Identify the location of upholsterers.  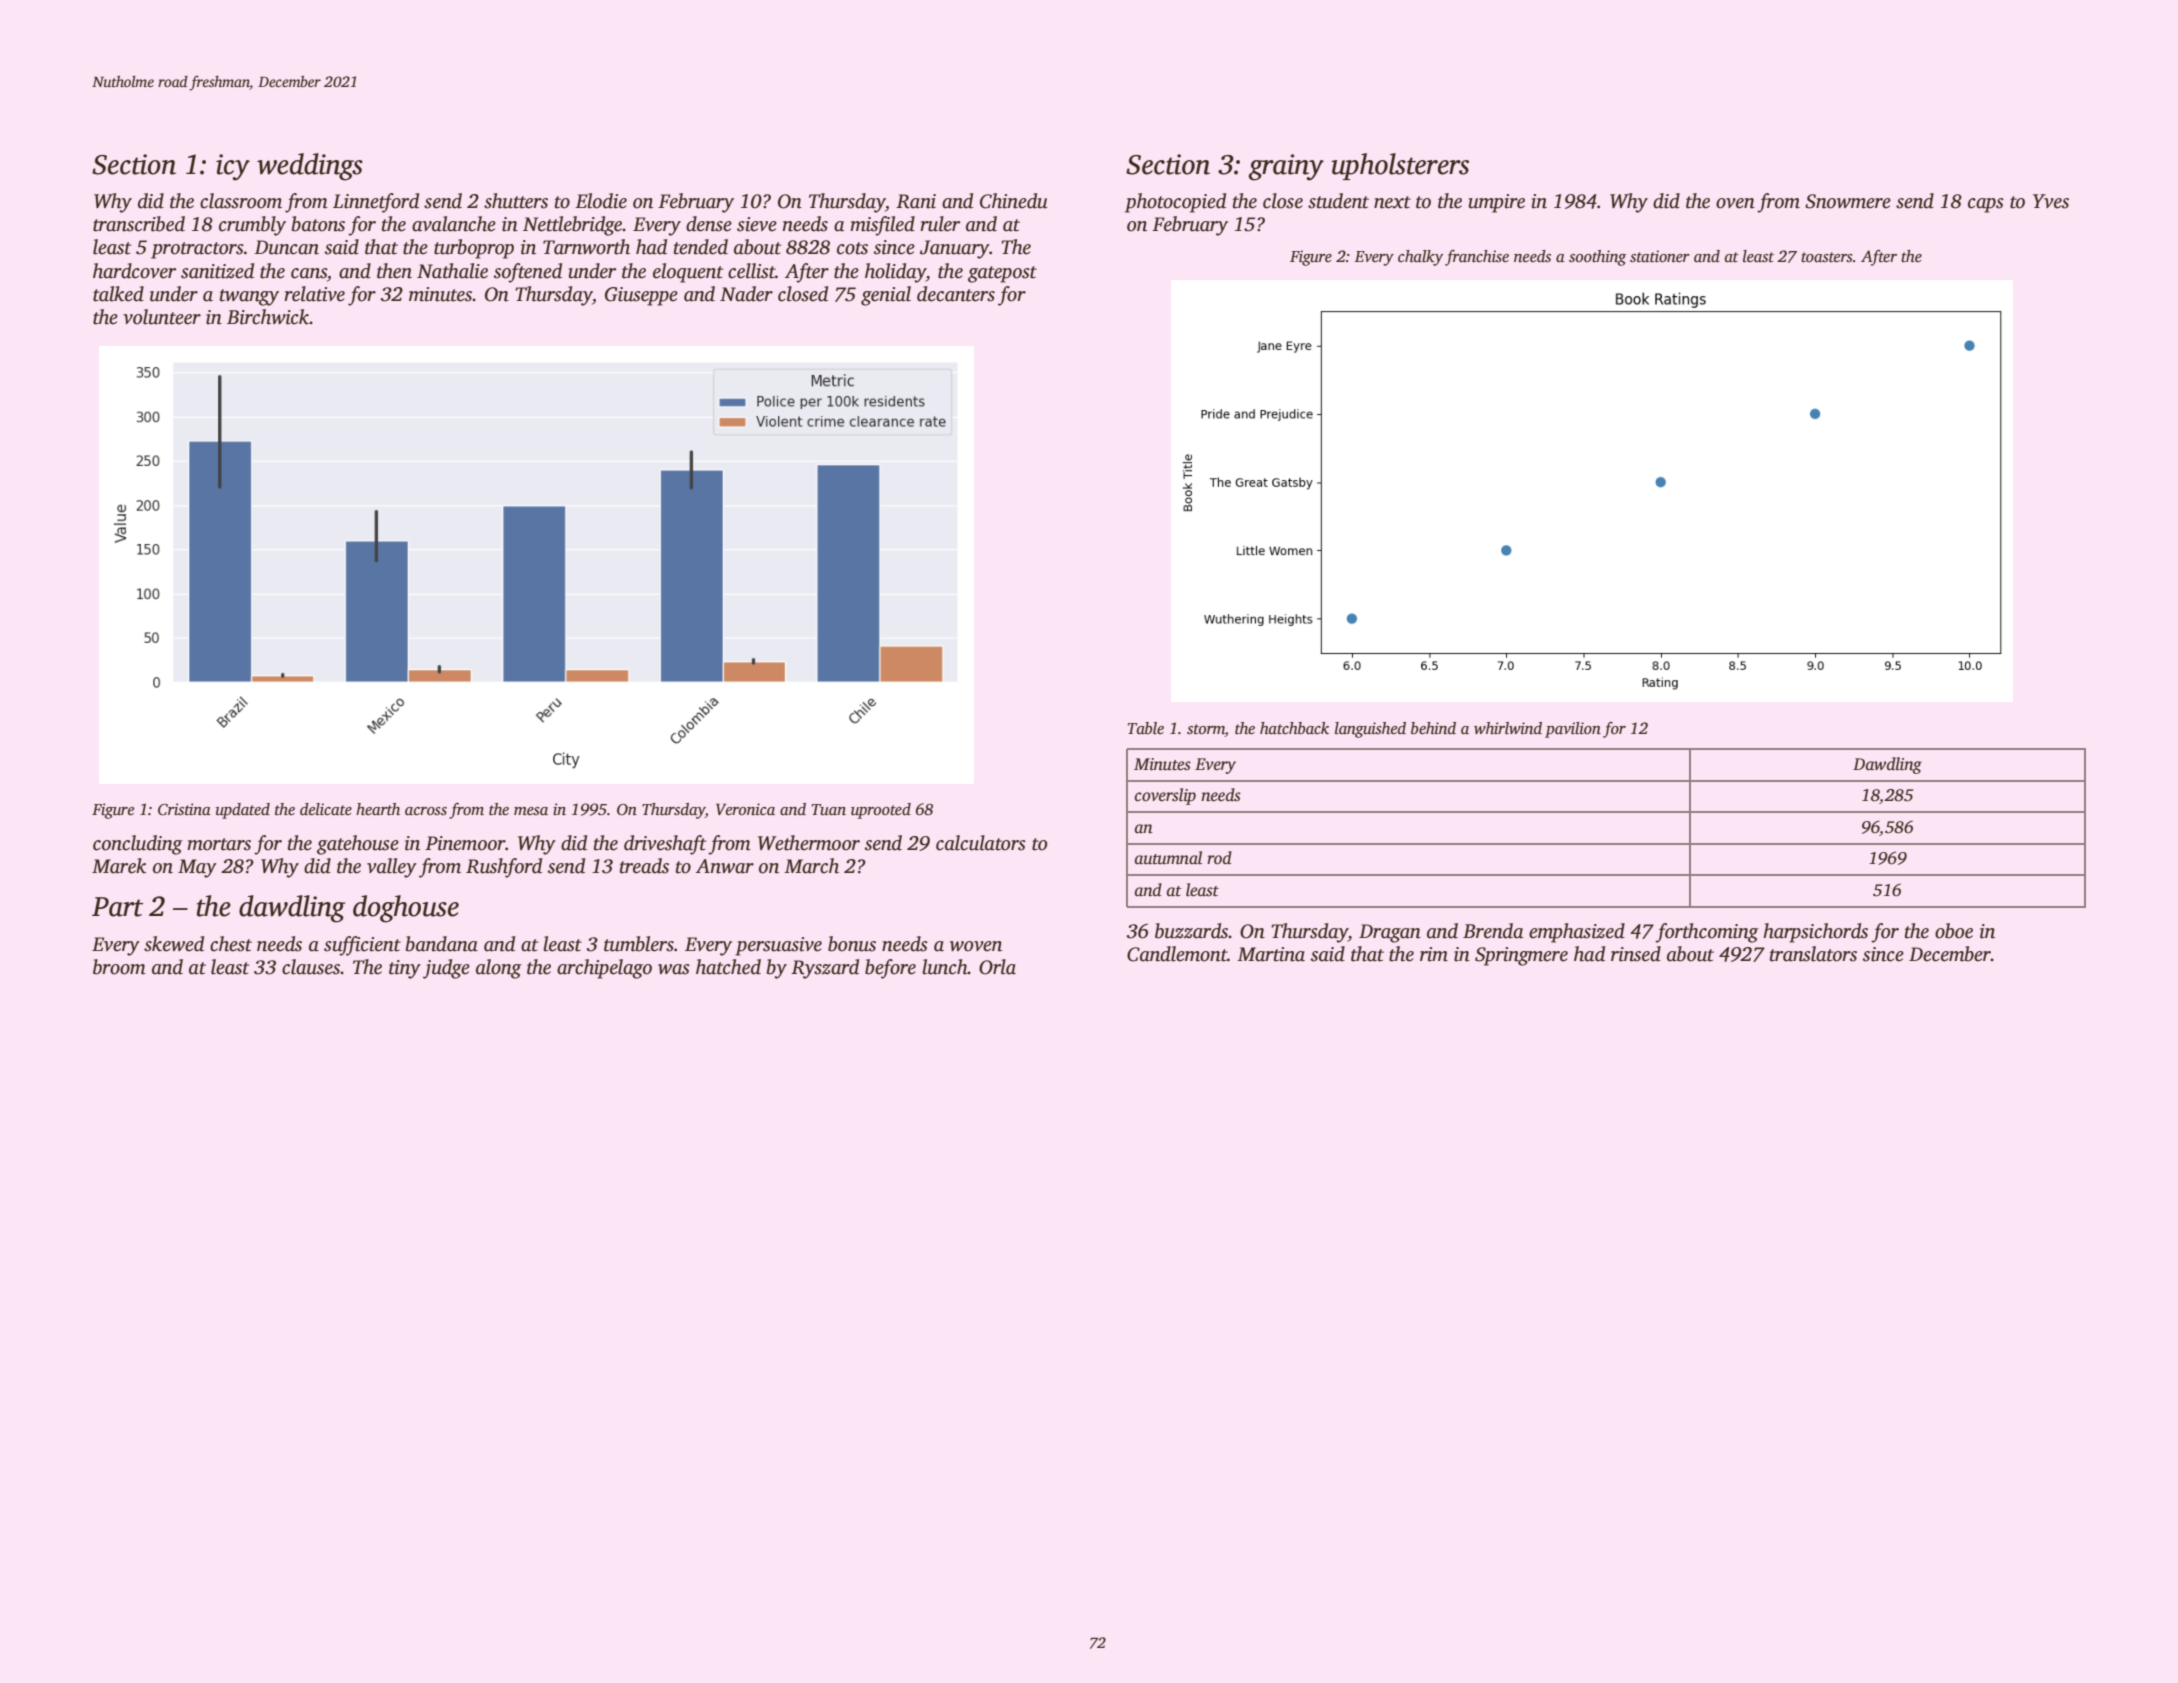
(1400, 166).
